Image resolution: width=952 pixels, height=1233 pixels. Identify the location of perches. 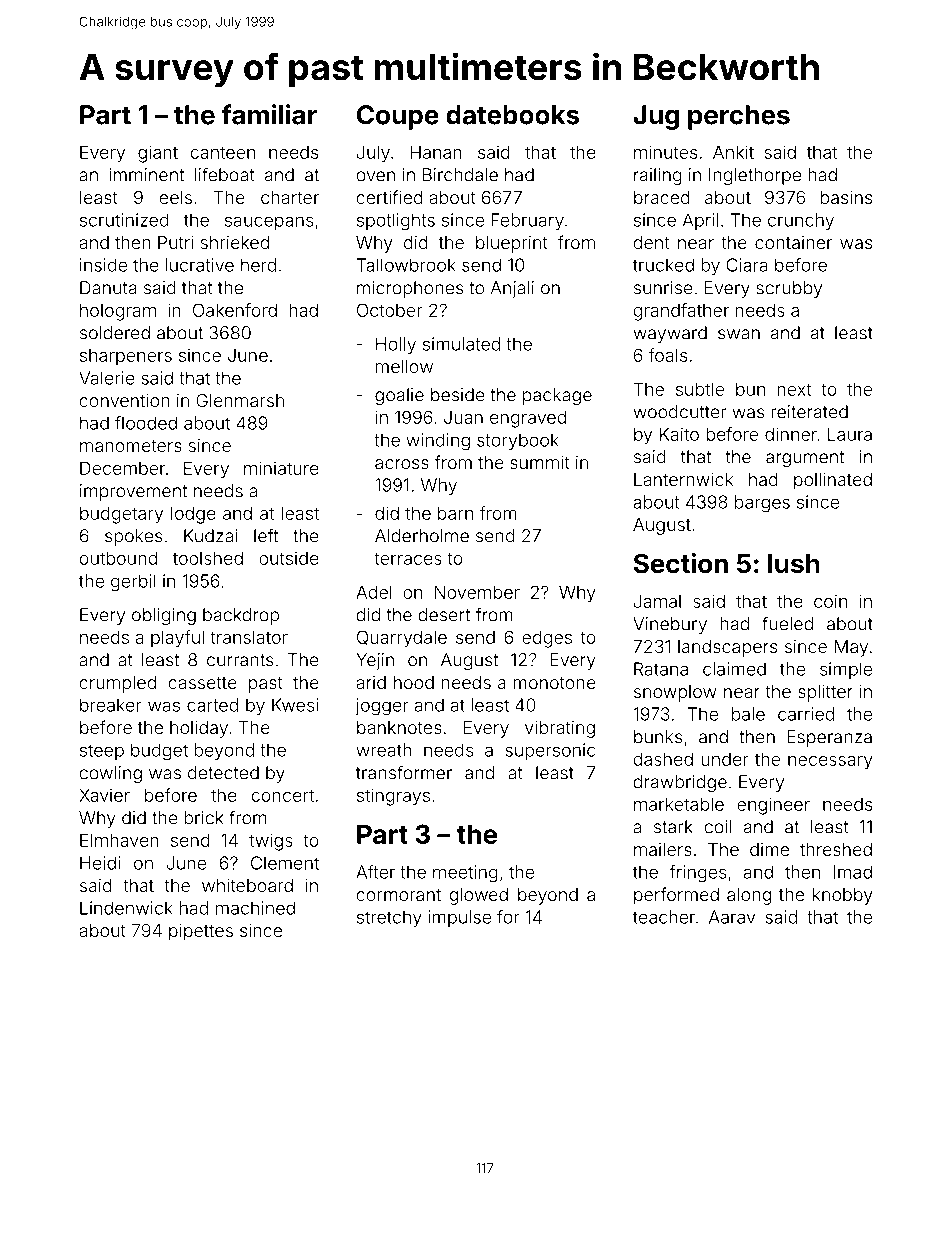
(739, 117).
